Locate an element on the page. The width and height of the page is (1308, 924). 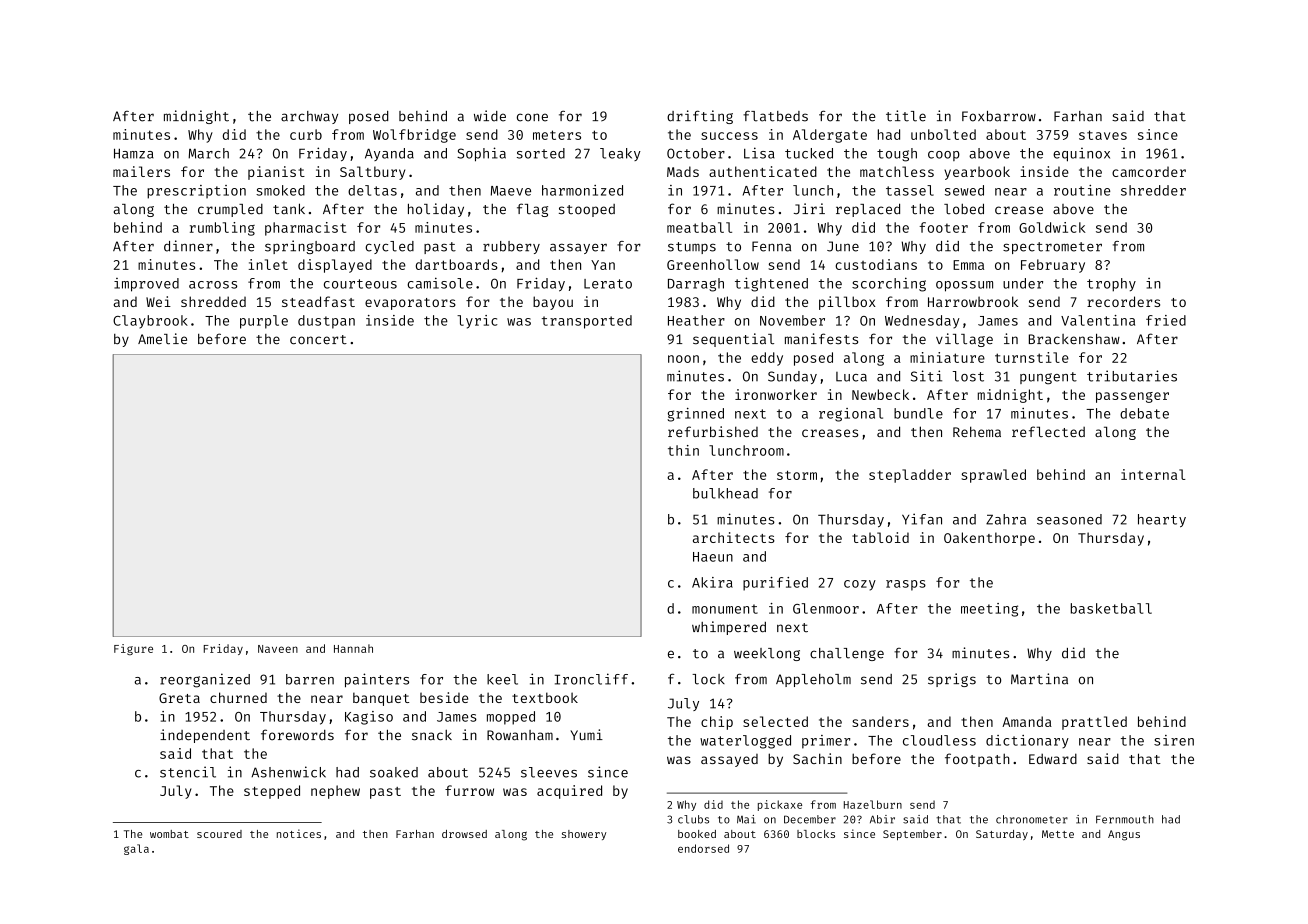
notices is located at coordinates (299, 833).
